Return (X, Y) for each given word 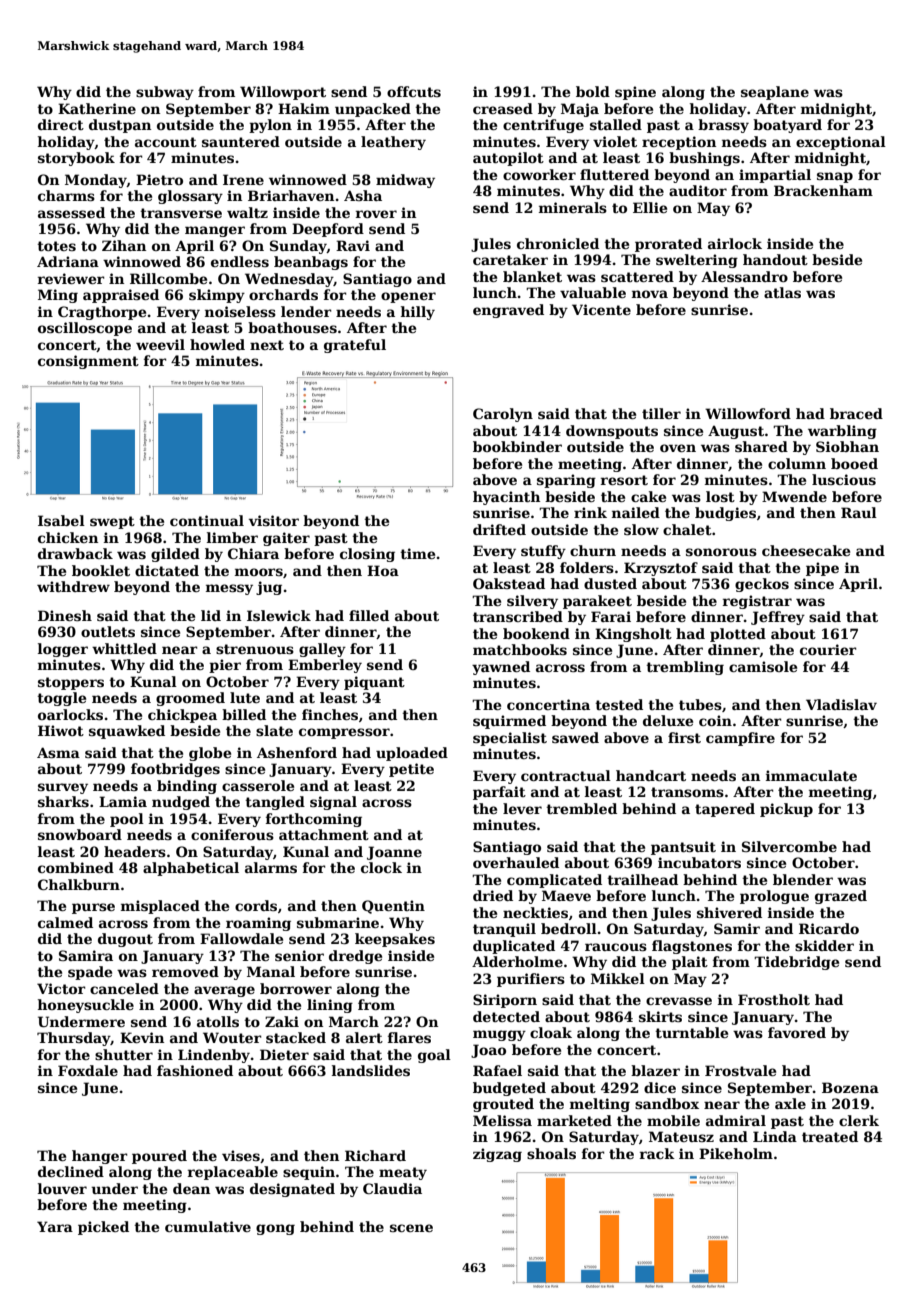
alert (364, 1037)
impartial (775, 176)
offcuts (414, 91)
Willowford (748, 413)
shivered (729, 912)
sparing (566, 481)
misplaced (160, 907)
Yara (55, 1226)
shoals (551, 1153)
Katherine (97, 108)
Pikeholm (736, 1153)
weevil (160, 344)
